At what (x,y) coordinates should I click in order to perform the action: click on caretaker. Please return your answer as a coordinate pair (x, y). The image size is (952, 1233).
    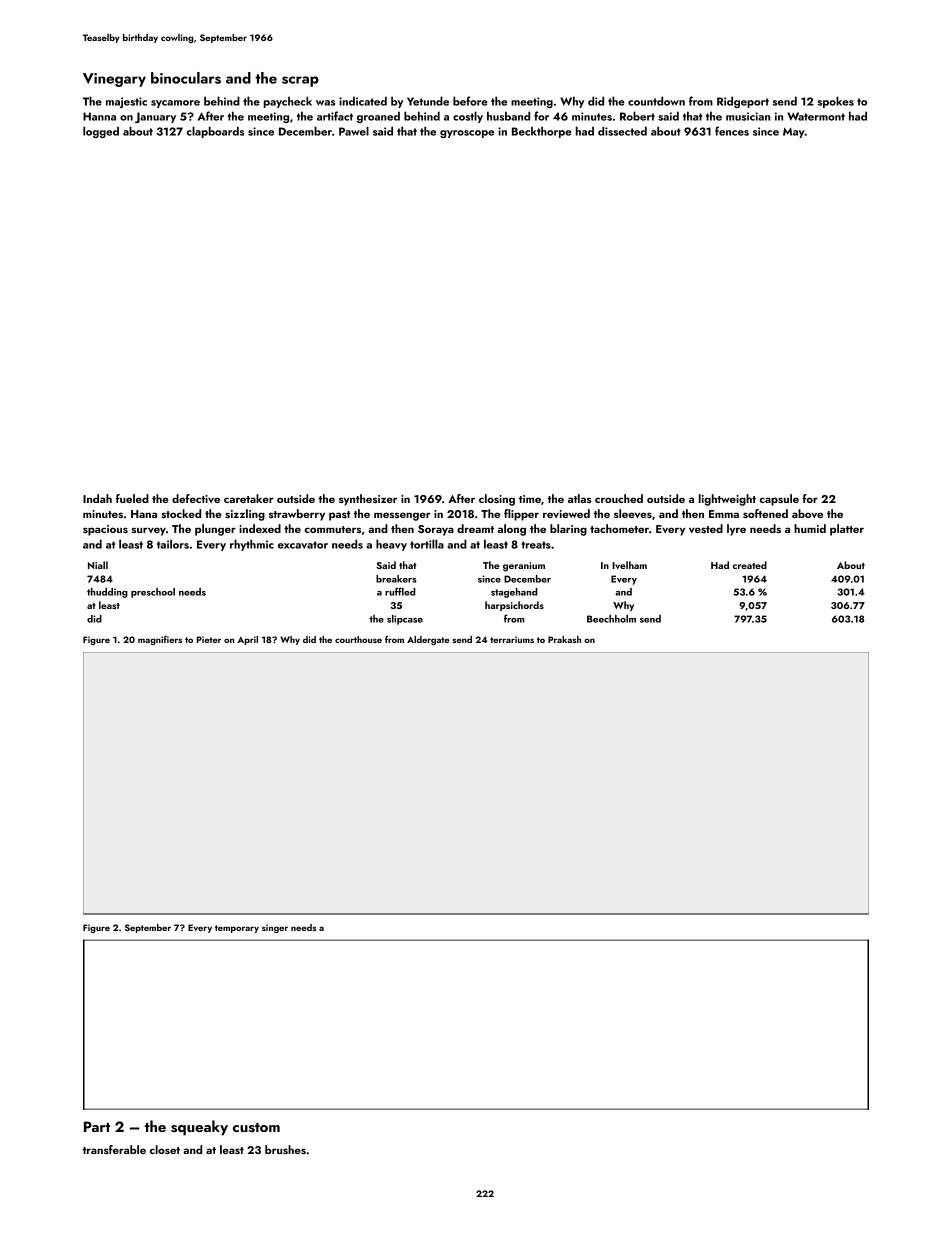
    Looking at the image, I should click on (249, 498).
